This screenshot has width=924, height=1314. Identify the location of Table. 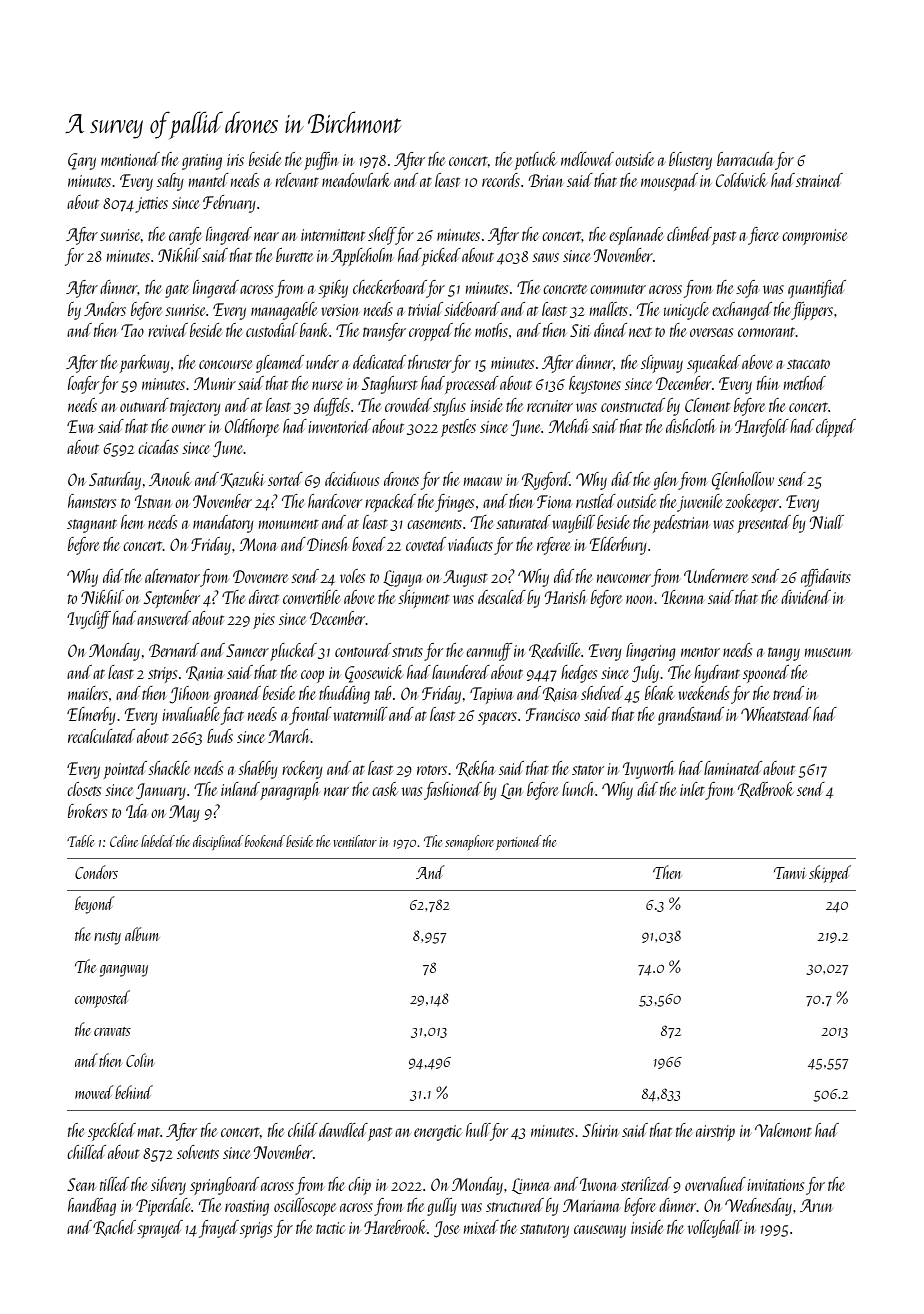
(80, 841).
